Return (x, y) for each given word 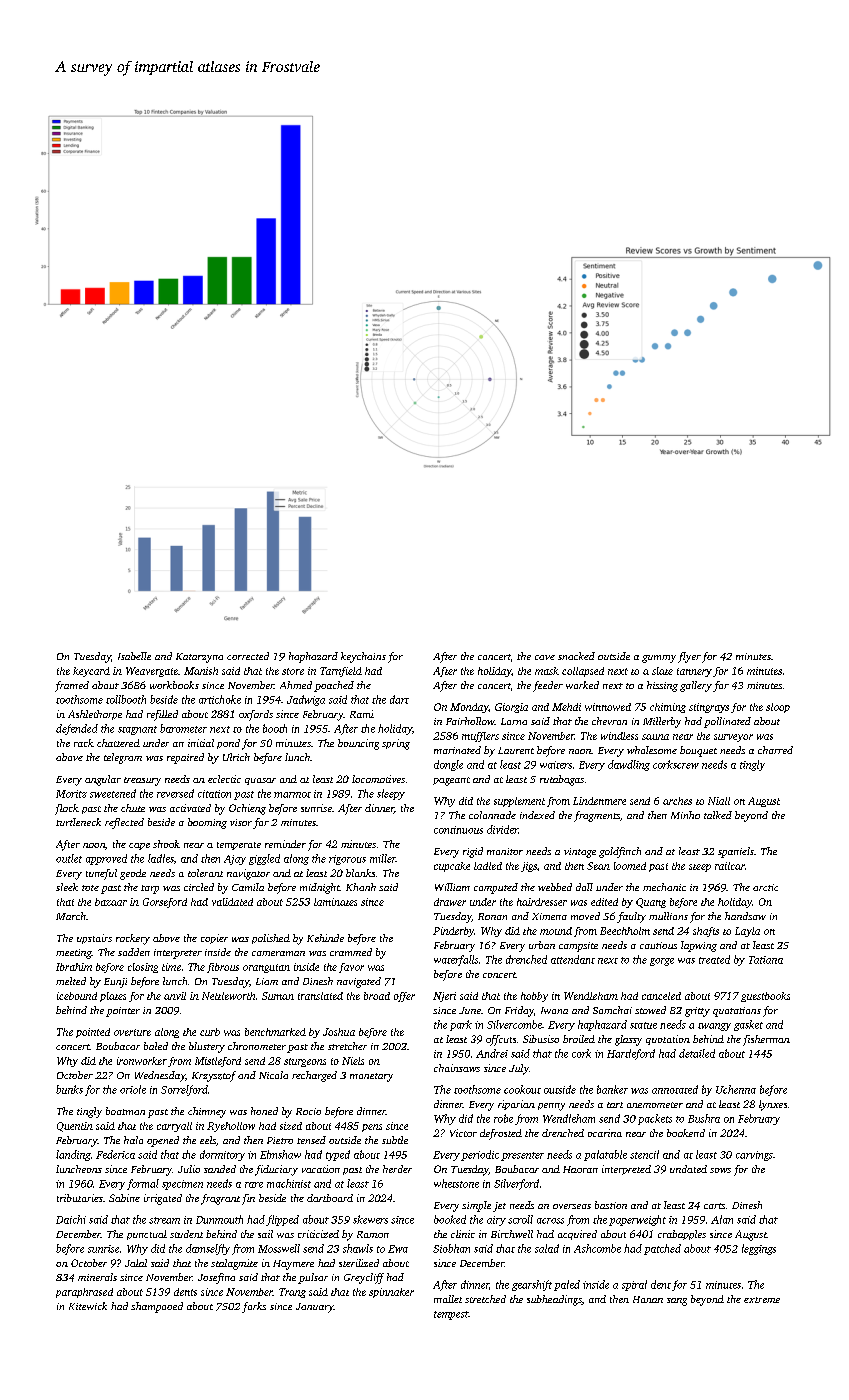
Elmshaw (280, 1154)
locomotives (378, 779)
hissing (662, 686)
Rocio (308, 1111)
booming (207, 823)
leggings (759, 1249)
